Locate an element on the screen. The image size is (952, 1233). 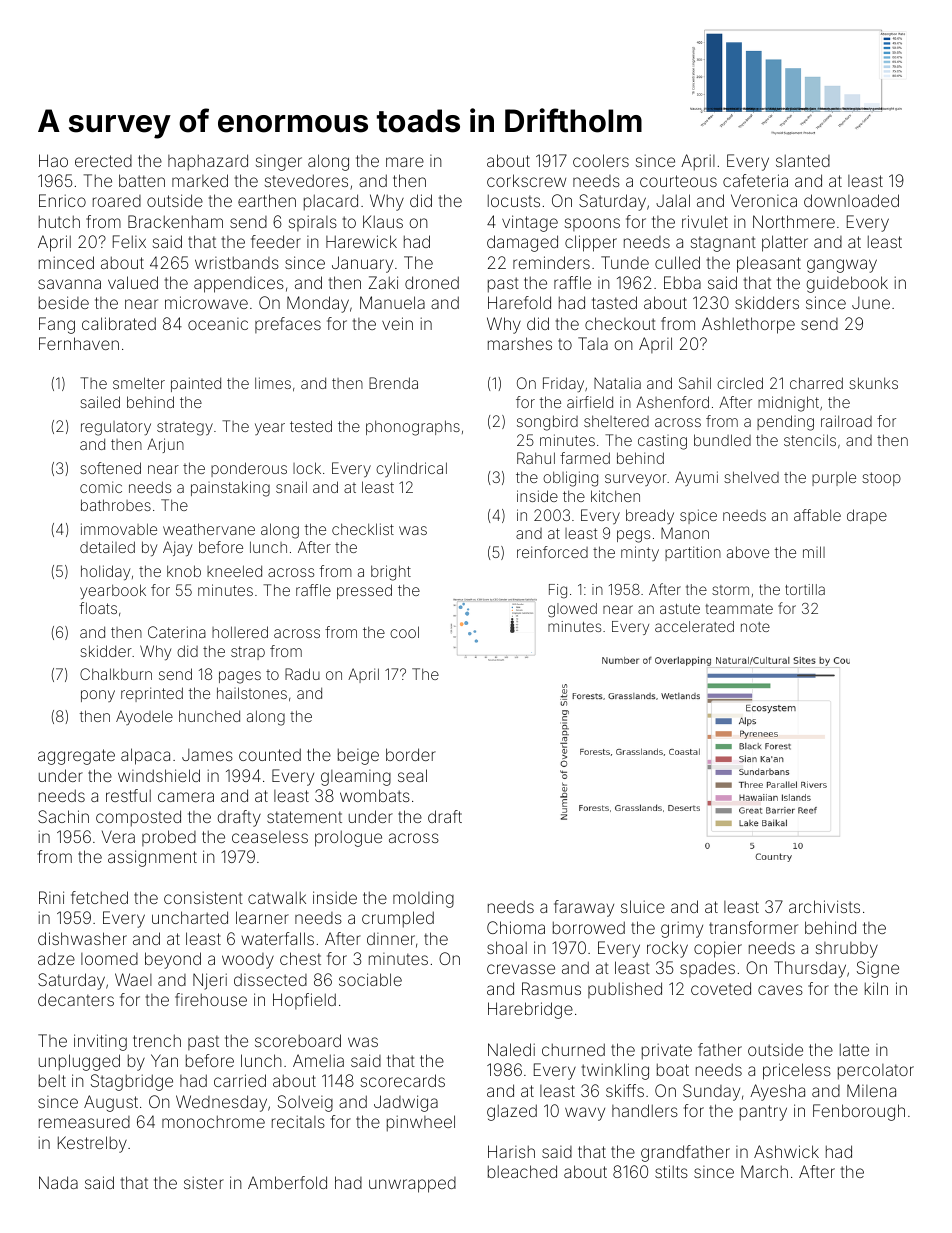
sluice is located at coordinates (643, 906).
